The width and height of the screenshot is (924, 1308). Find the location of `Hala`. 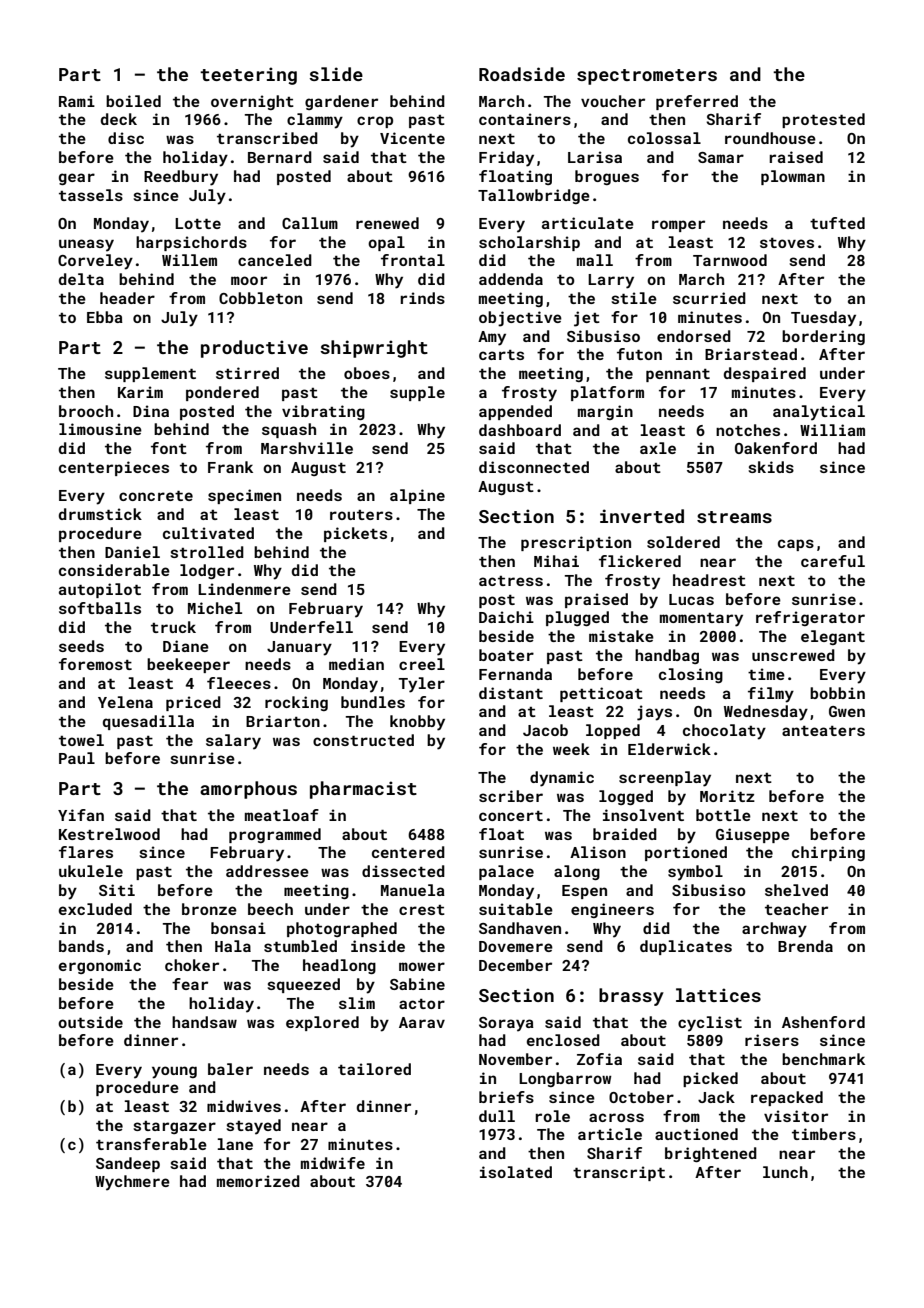

Hala is located at coordinates (233, 946).
